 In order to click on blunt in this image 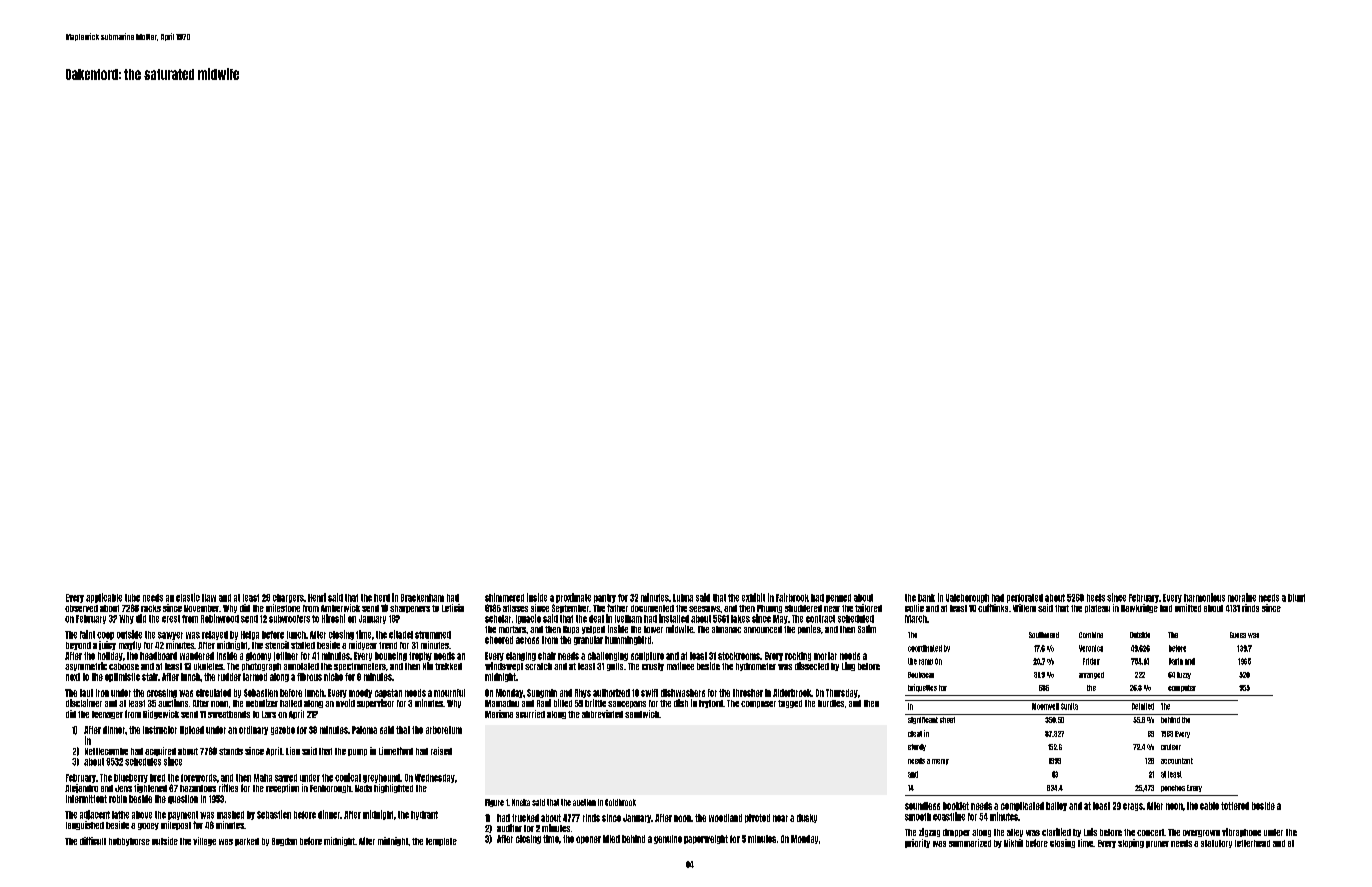, I will do `click(1296, 598)`.
